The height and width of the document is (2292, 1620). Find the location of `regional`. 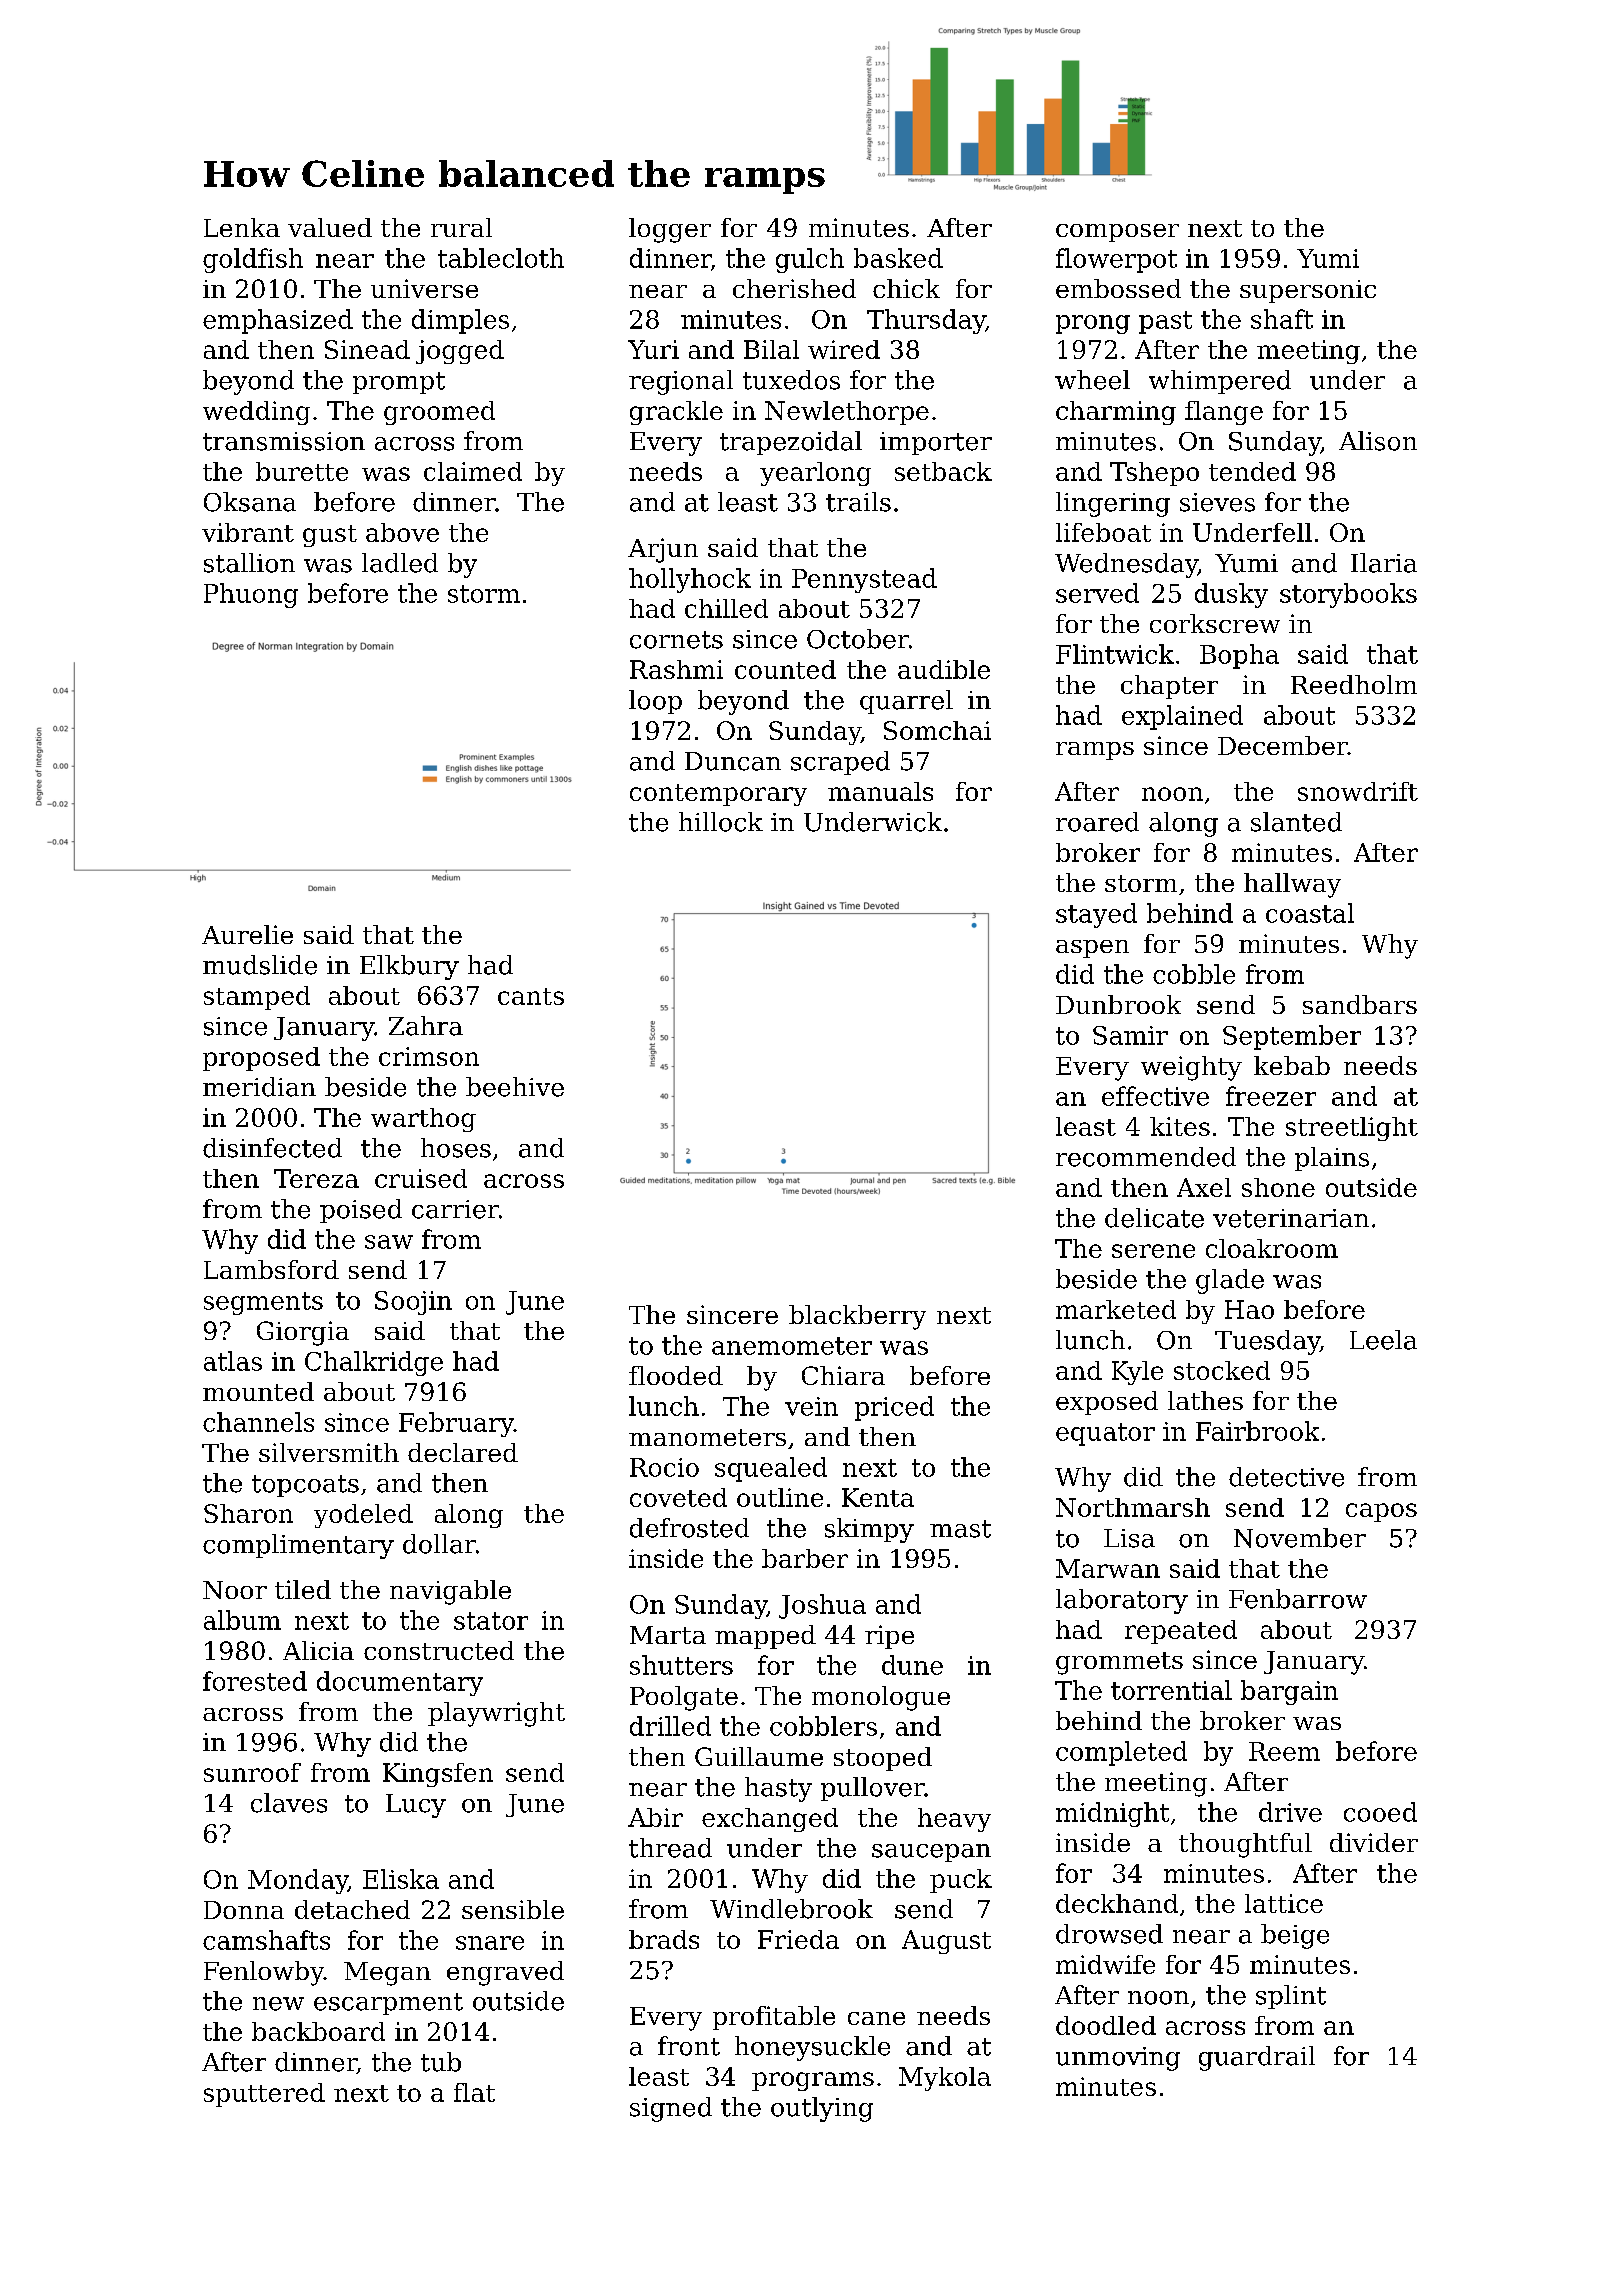

regional is located at coordinates (681, 382).
